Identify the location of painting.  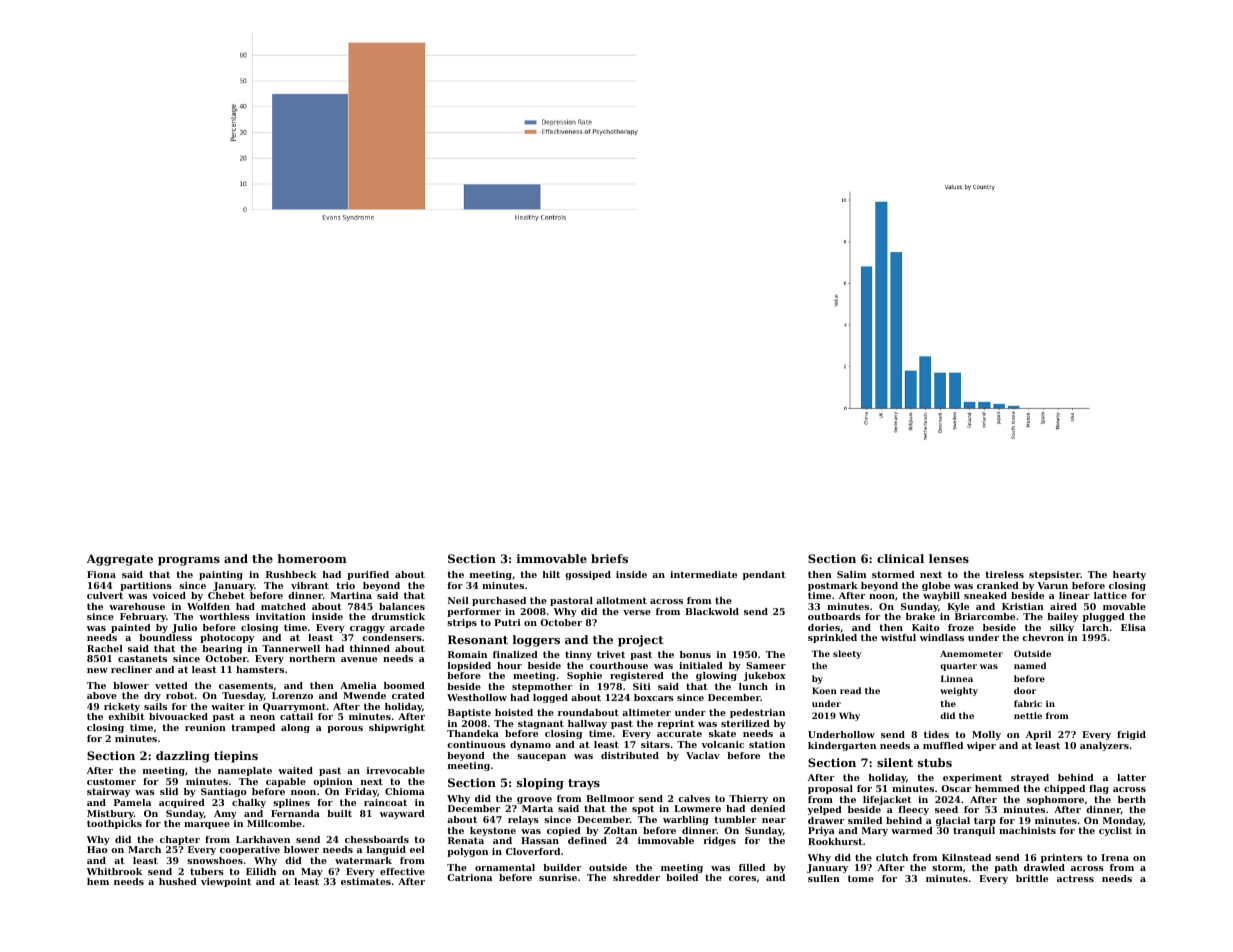
(221, 575).
